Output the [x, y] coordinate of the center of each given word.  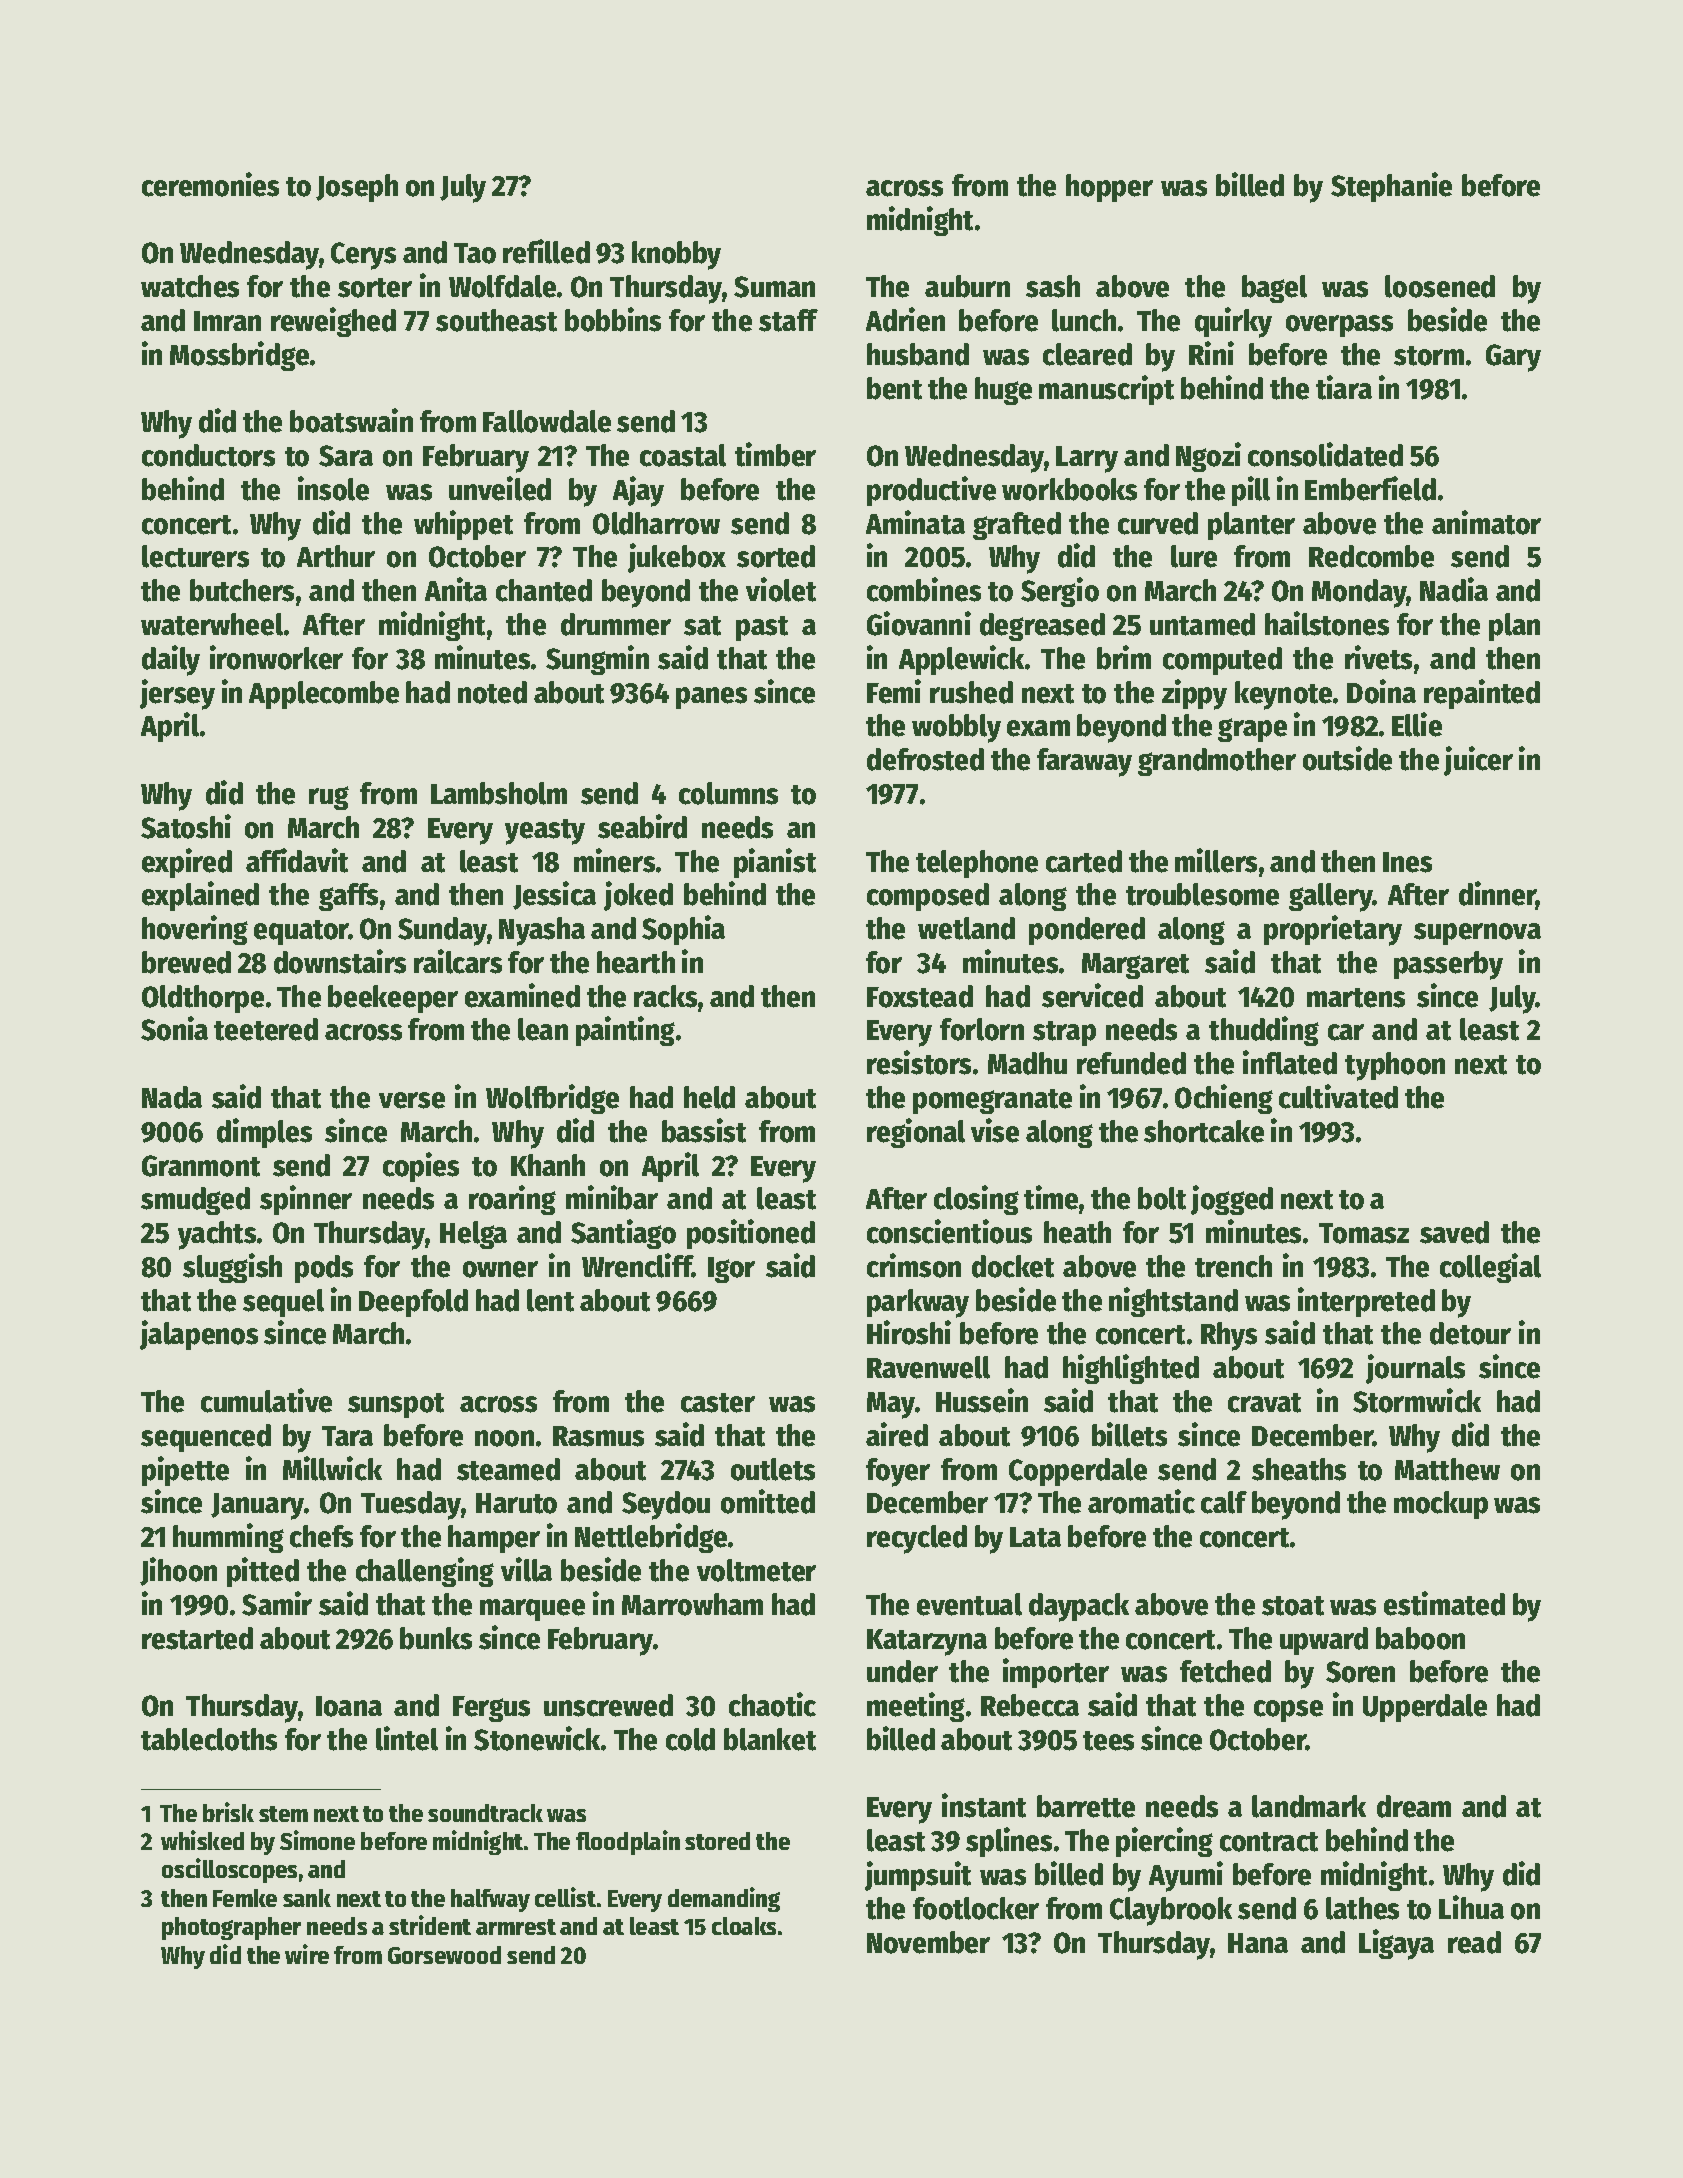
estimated [1444, 1603]
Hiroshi [909, 1332]
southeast [496, 320]
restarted [197, 1638]
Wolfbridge [552, 1099]
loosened [1440, 286]
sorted [776, 556]
